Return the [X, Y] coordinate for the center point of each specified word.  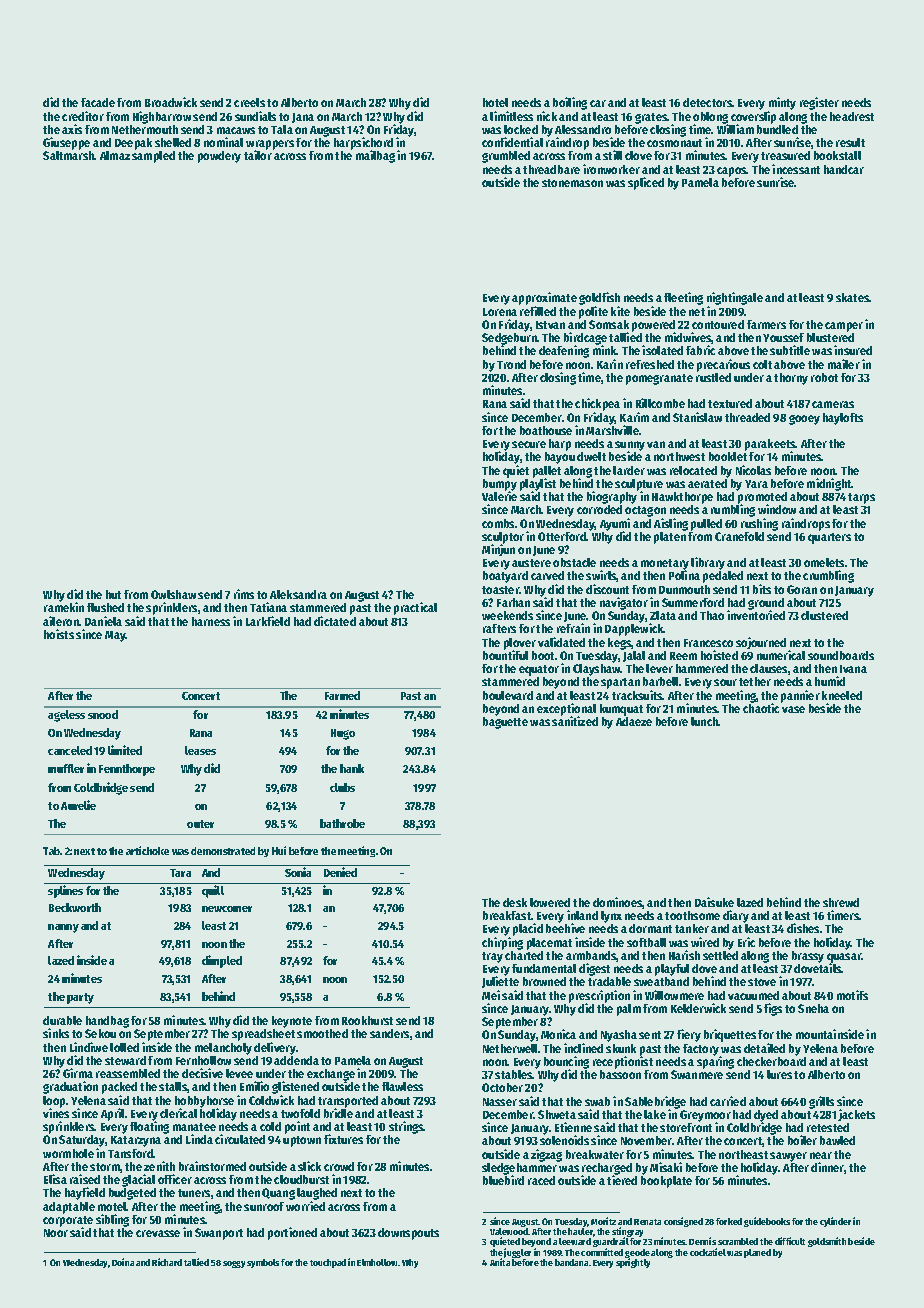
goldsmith [827, 1242]
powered [653, 326]
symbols [263, 1263]
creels [249, 102]
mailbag [375, 157]
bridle [338, 1113]
